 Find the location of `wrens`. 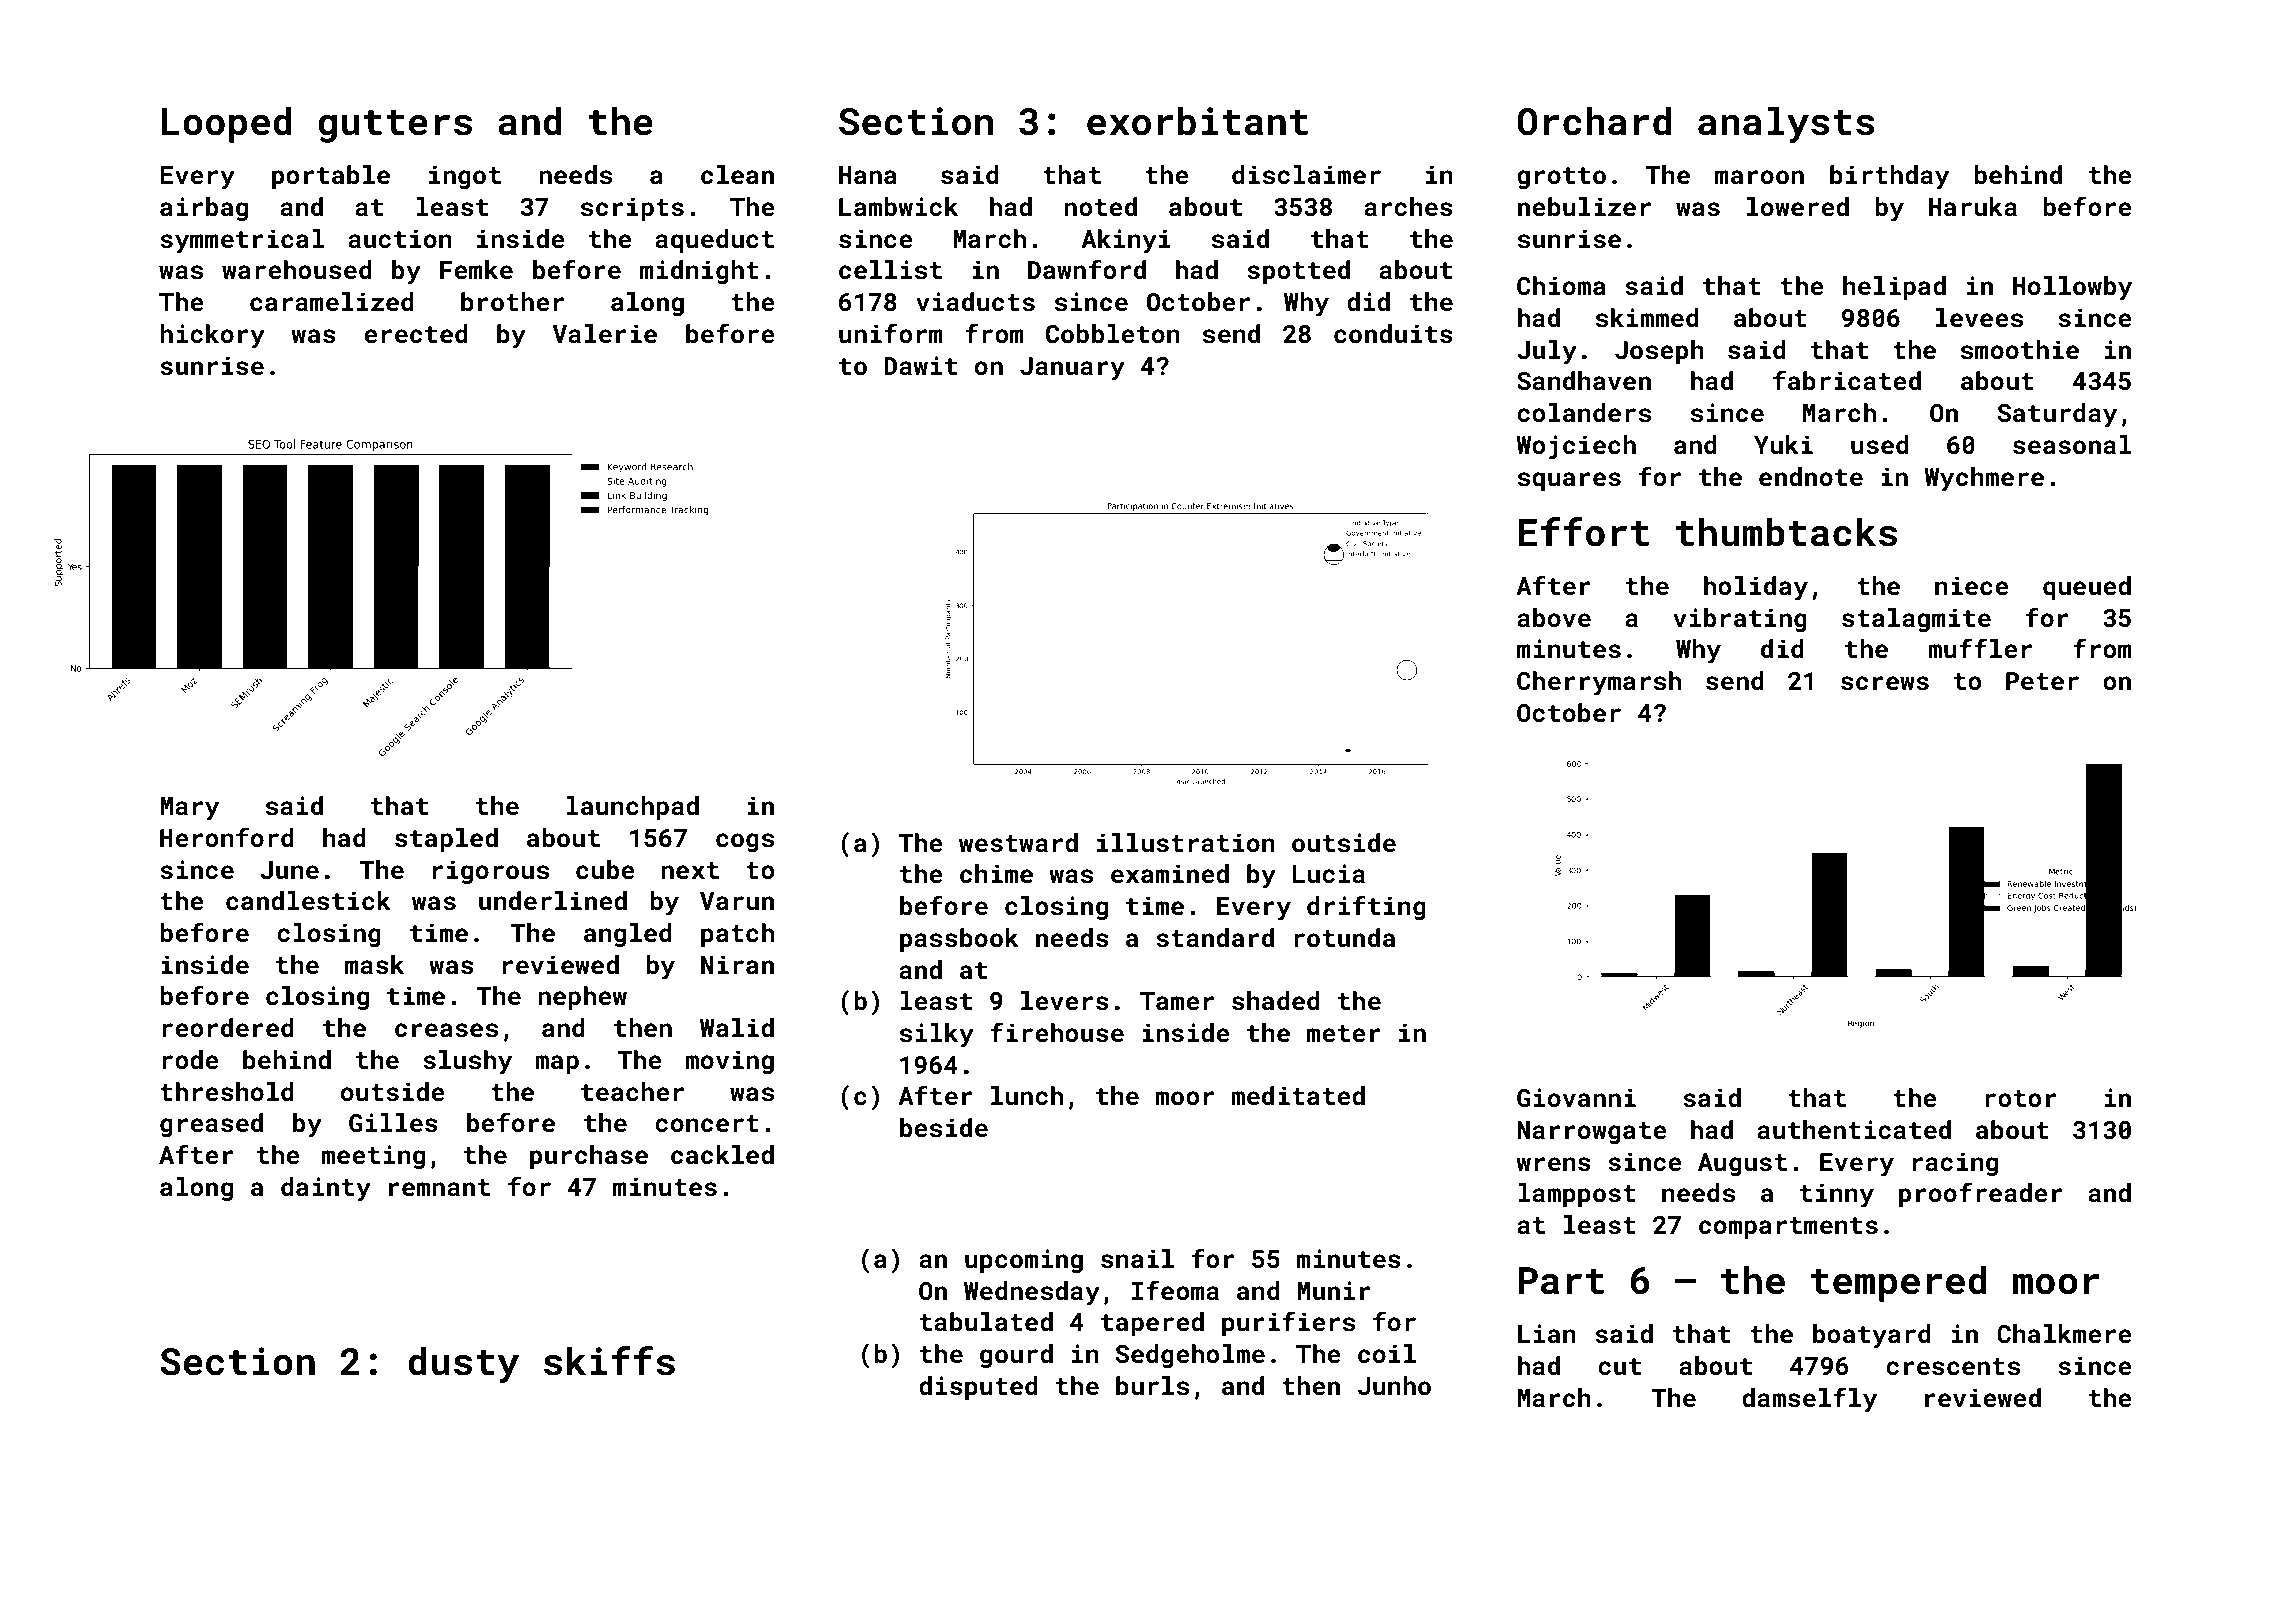

wrens is located at coordinates (1553, 1164).
